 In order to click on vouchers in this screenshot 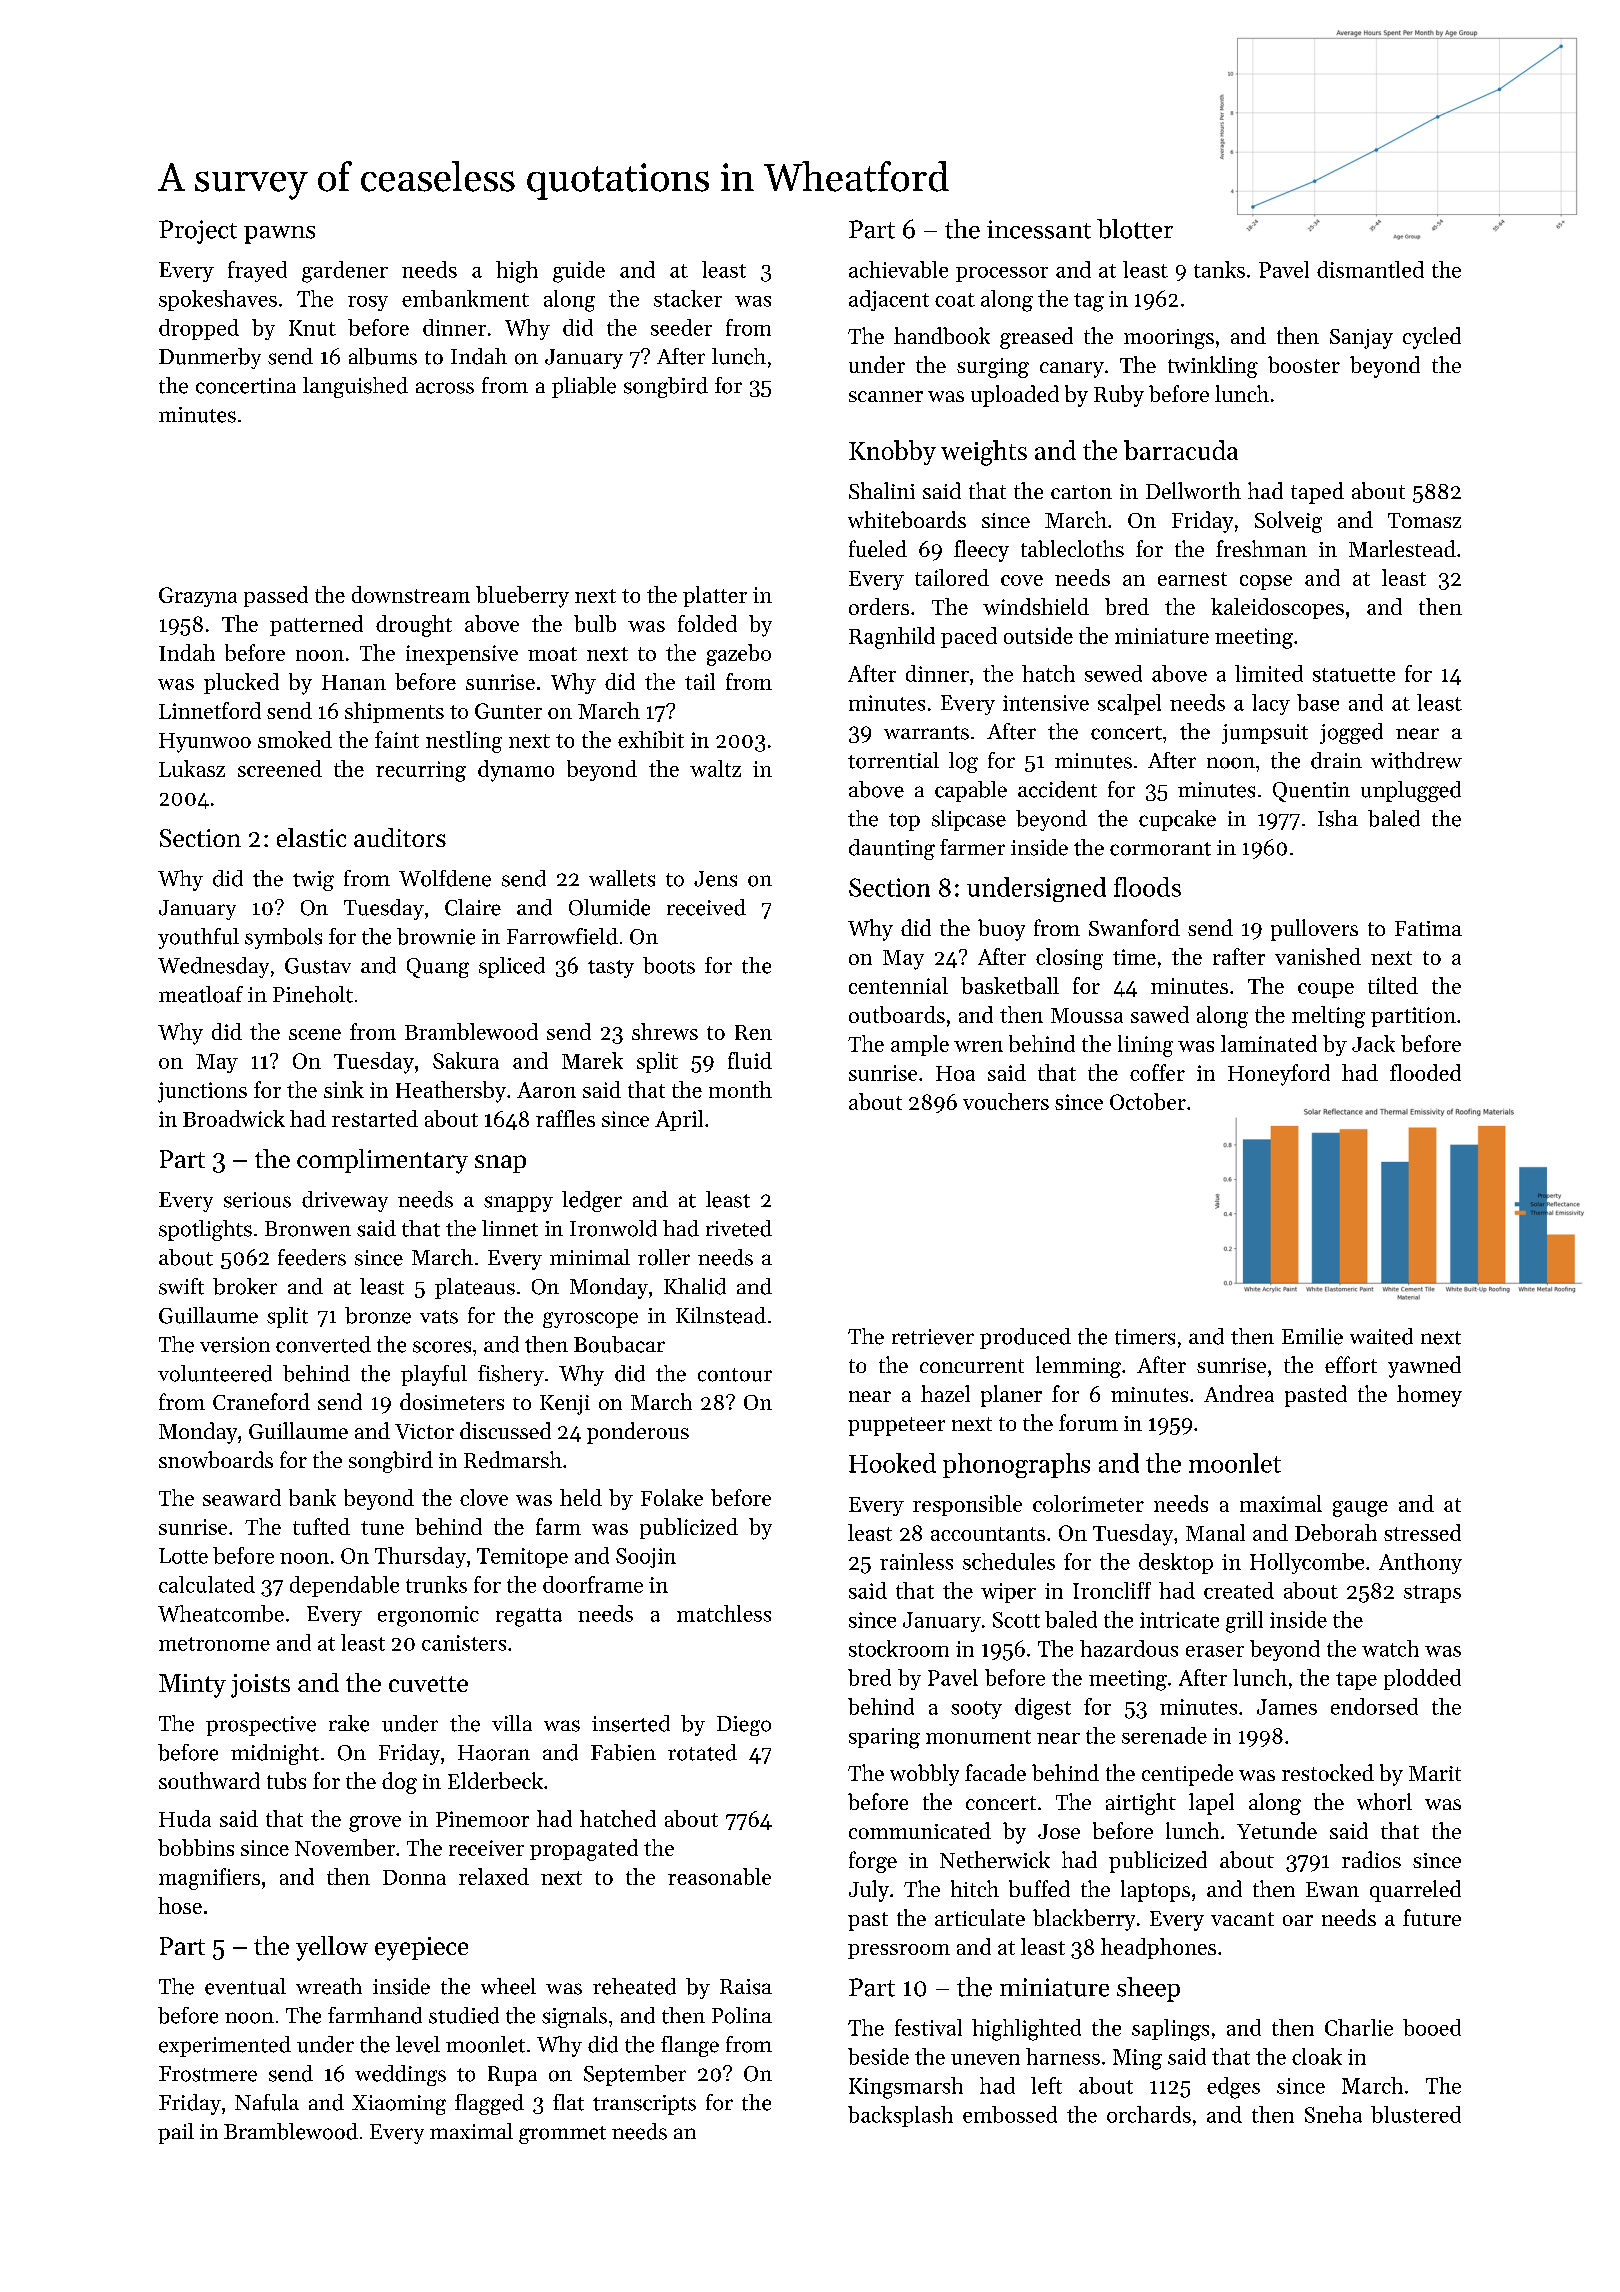, I will do `click(1006, 1101)`.
